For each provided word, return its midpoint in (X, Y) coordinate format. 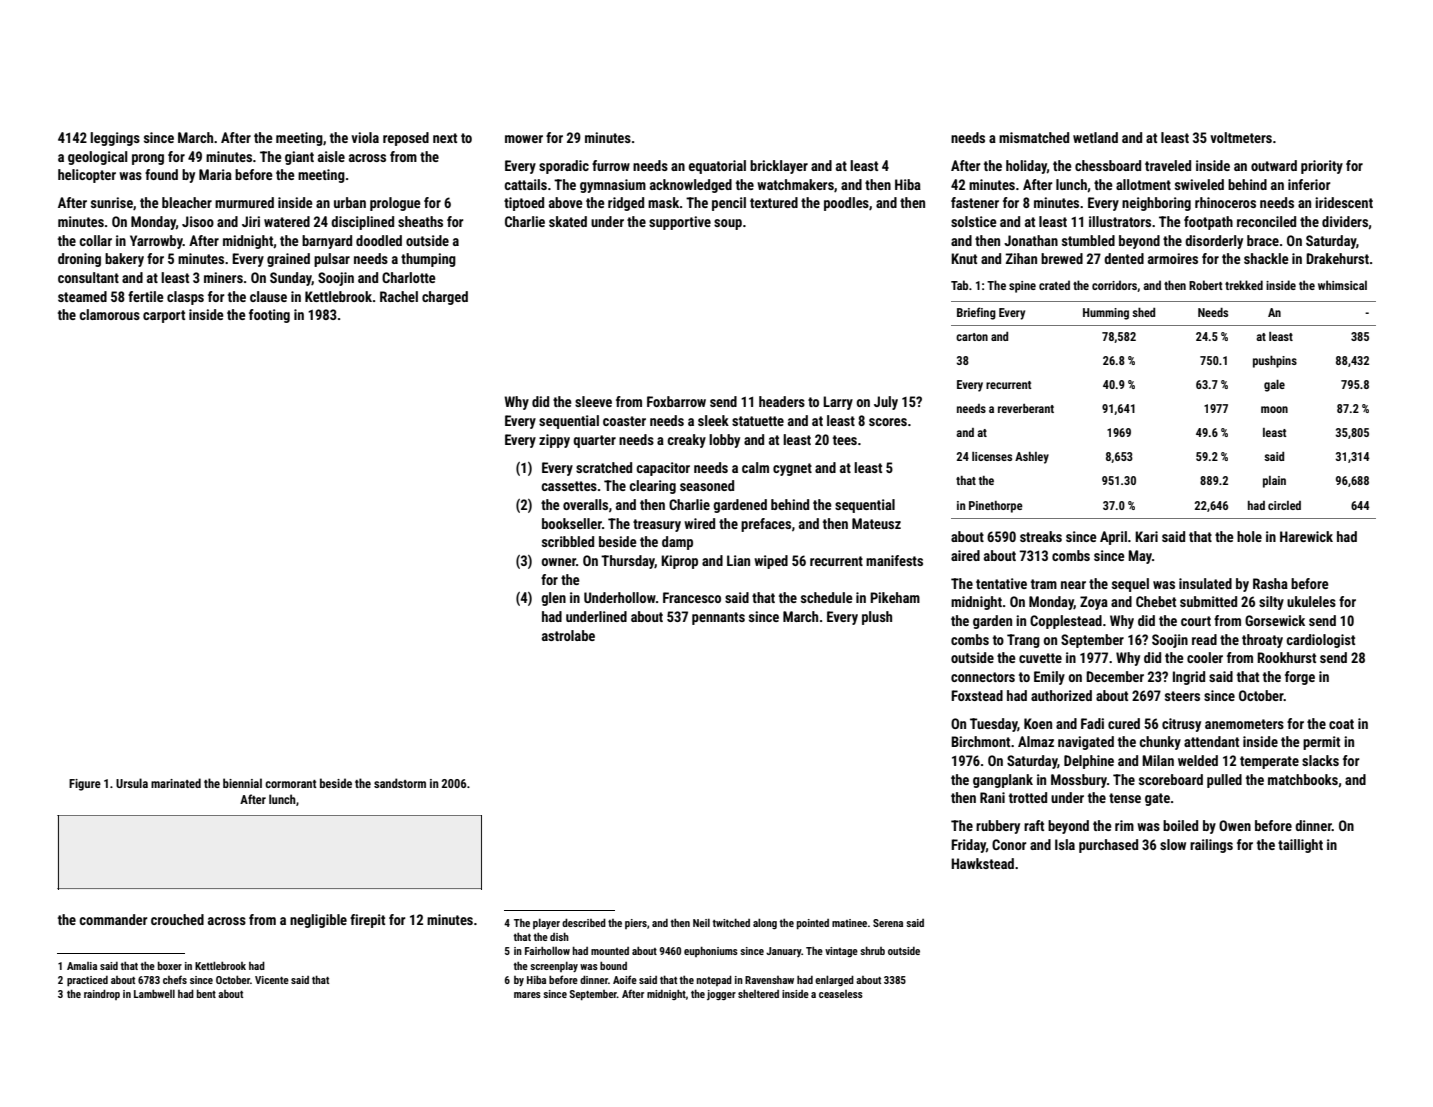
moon (1274, 409)
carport (164, 316)
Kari (1146, 536)
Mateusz (876, 523)
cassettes (569, 486)
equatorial (717, 167)
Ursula (132, 783)
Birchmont (980, 741)
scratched (604, 467)
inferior (1309, 184)
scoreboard (1171, 779)
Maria (215, 174)
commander (113, 919)
